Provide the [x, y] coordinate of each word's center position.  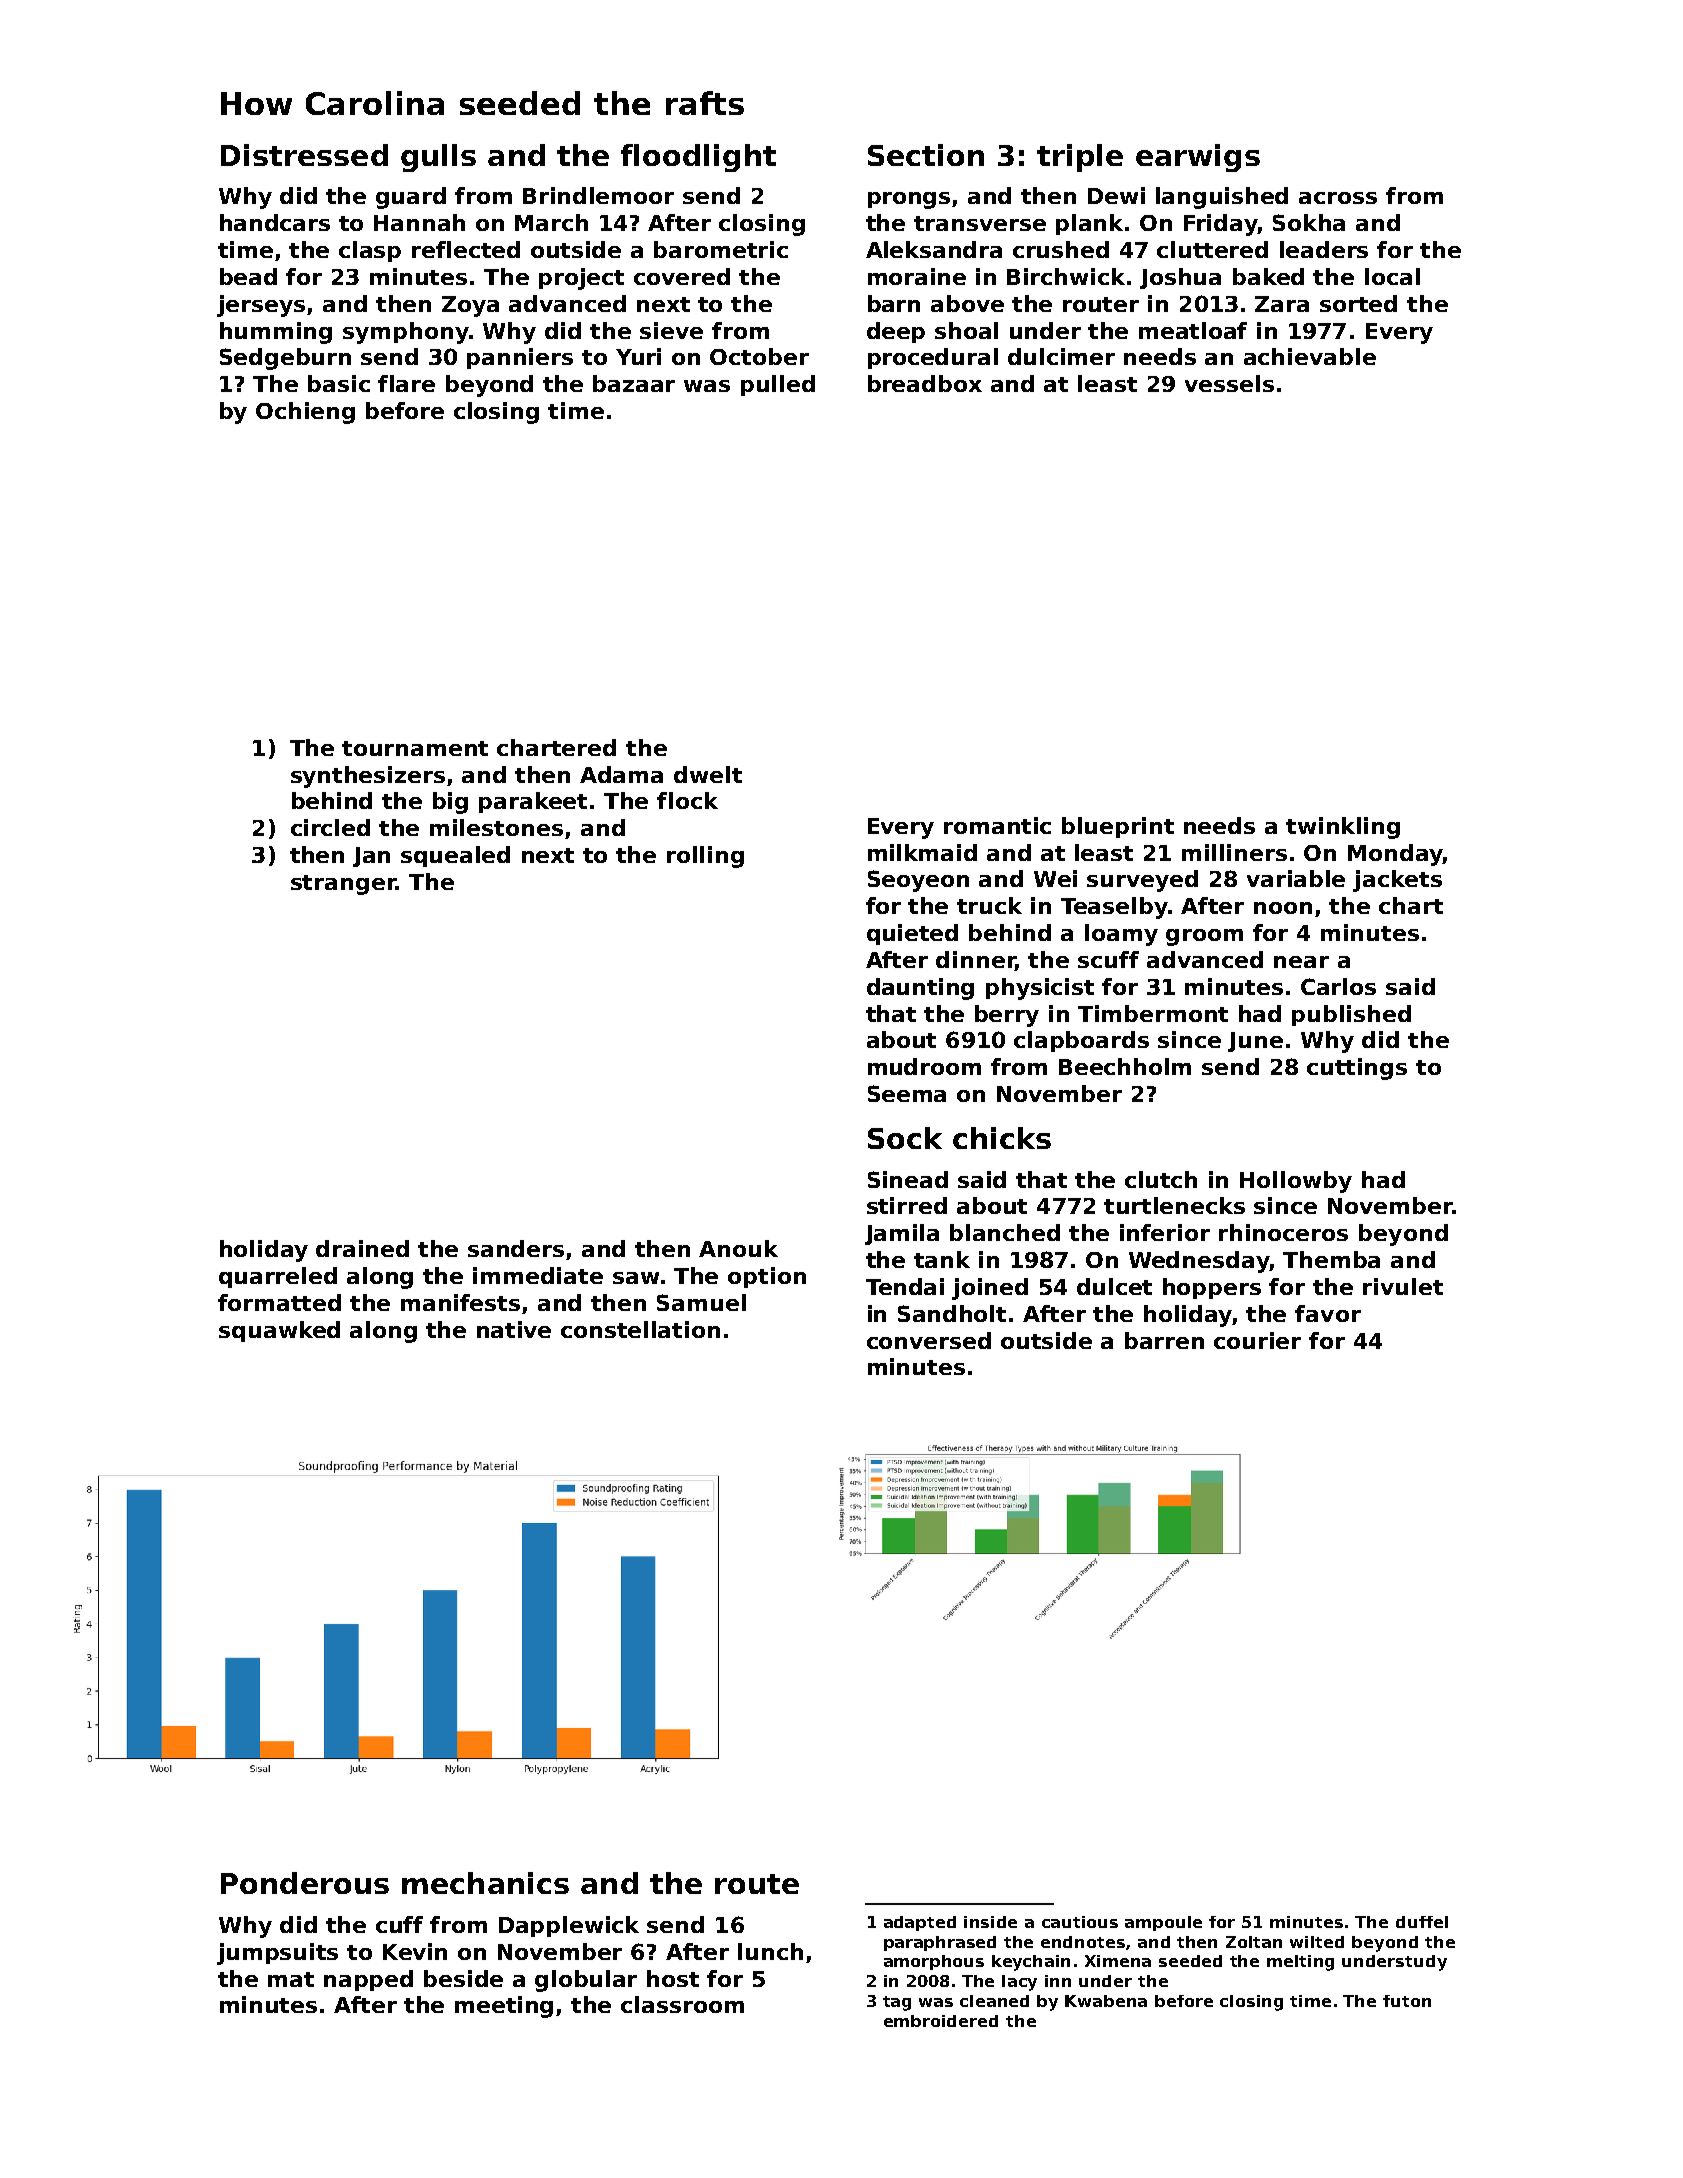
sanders [516, 1248]
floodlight [698, 158]
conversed [929, 1340]
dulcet [1114, 1286]
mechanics [485, 1883]
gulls [438, 158]
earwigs [1198, 158]
